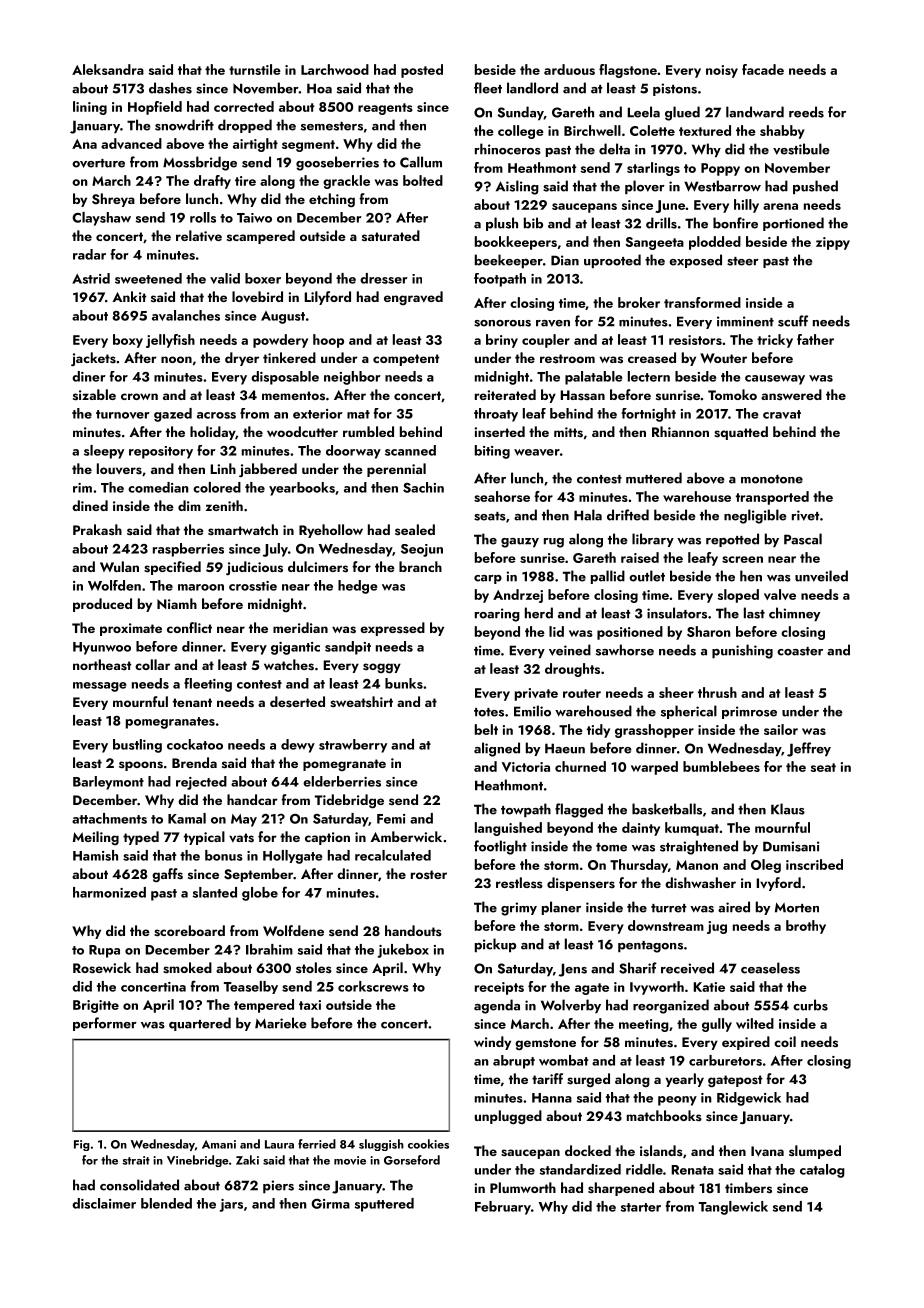 This document has height=1308, width=924. Describe the element at coordinates (806, 927) in the document. I see `brothy` at that location.
